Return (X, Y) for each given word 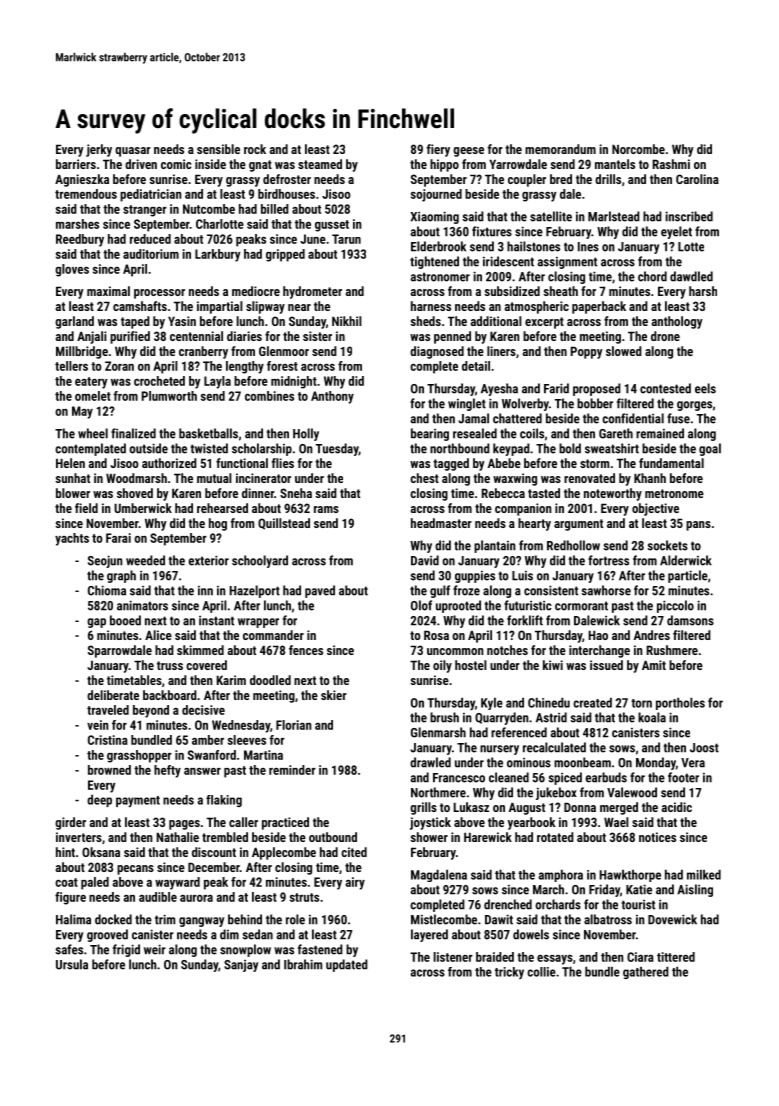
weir (155, 949)
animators (142, 605)
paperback (599, 307)
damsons (690, 620)
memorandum (560, 149)
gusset (332, 226)
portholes (680, 703)
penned (452, 337)
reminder (292, 770)
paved (320, 591)
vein (98, 725)
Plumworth (169, 396)
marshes (77, 224)
